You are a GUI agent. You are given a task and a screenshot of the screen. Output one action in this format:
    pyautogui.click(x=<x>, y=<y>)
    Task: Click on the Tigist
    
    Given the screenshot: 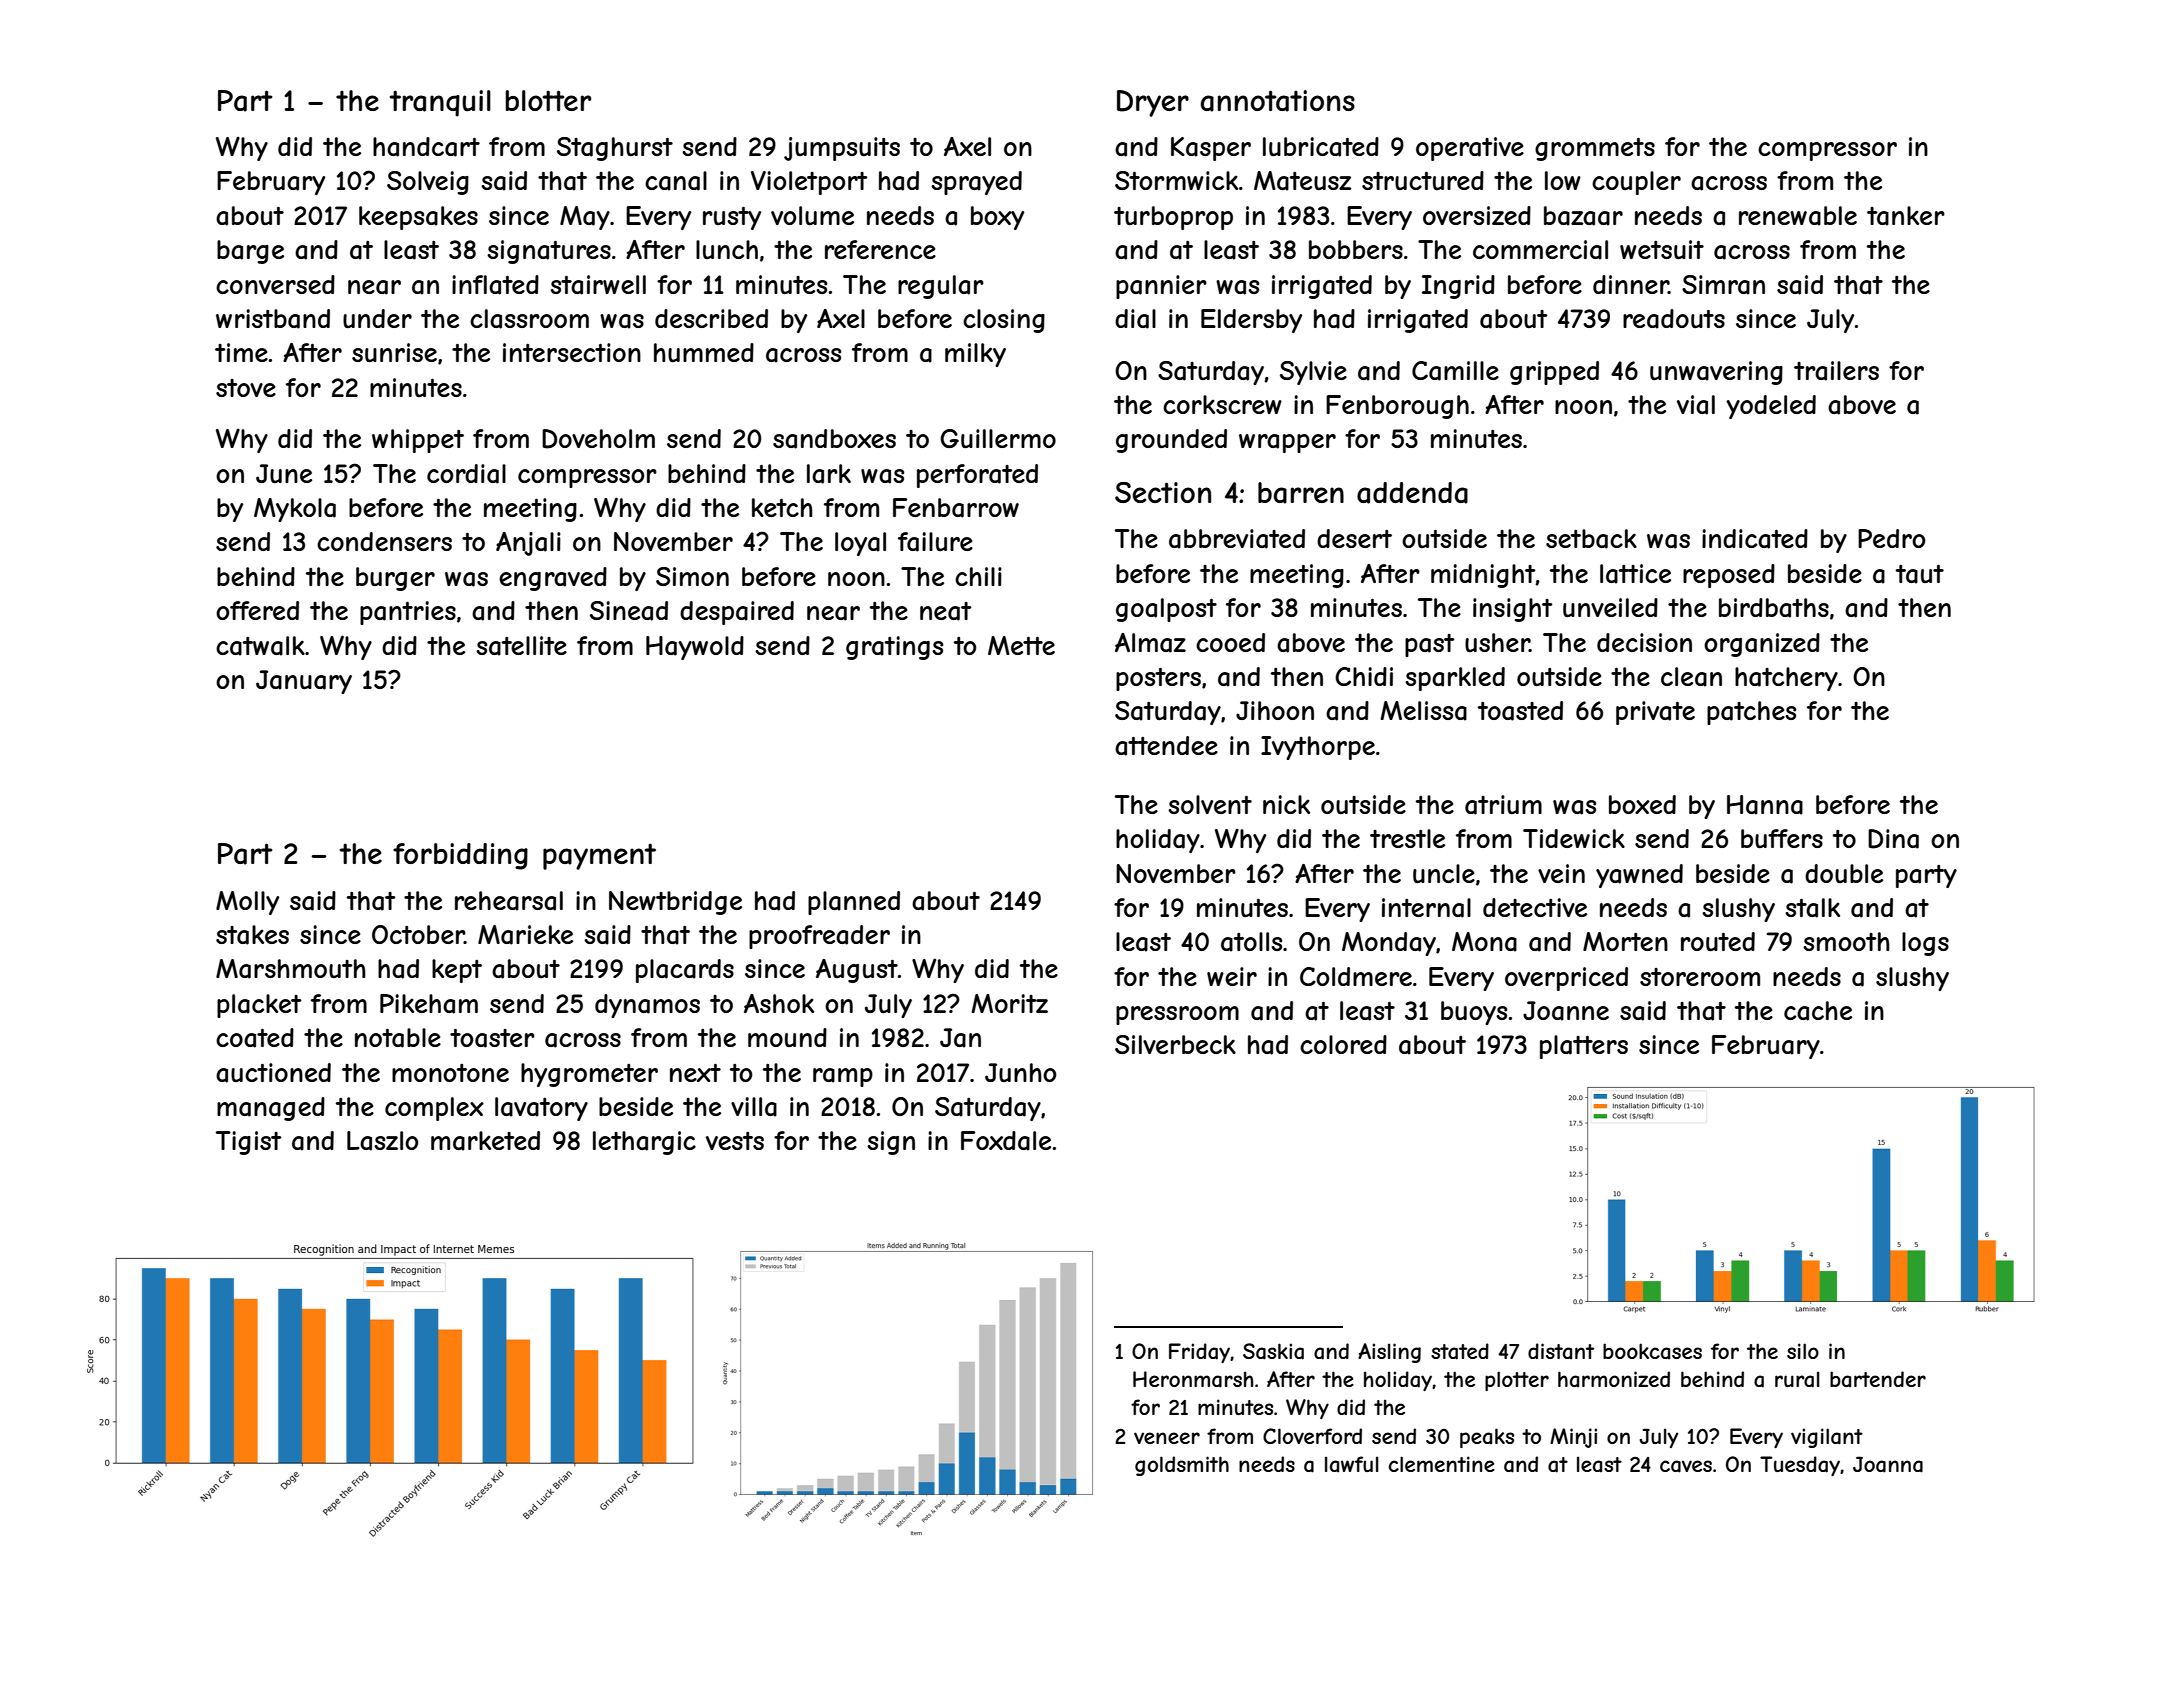 What is the action you would take?
    pyautogui.click(x=249, y=1143)
